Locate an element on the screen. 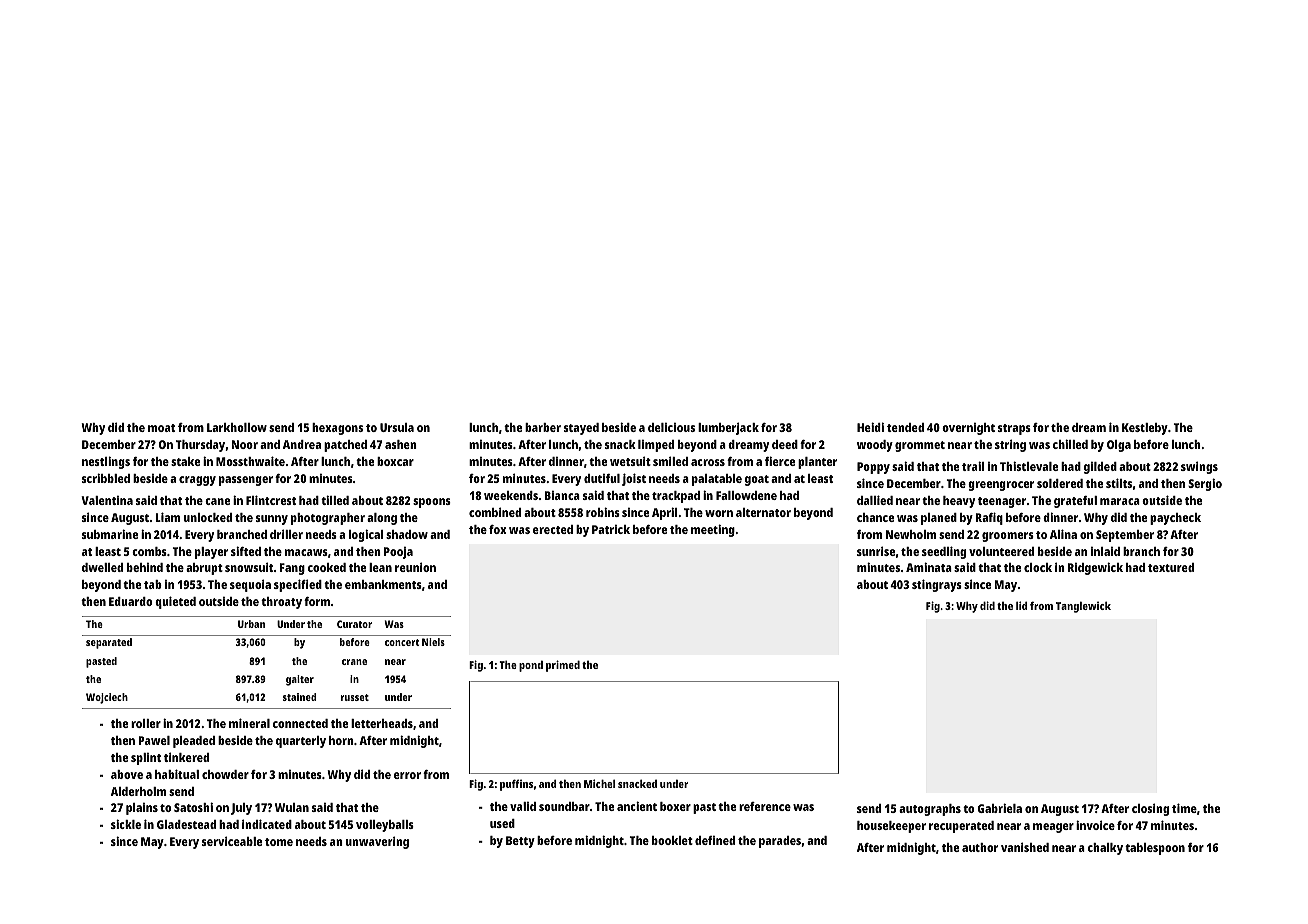  swings is located at coordinates (1199, 467).
